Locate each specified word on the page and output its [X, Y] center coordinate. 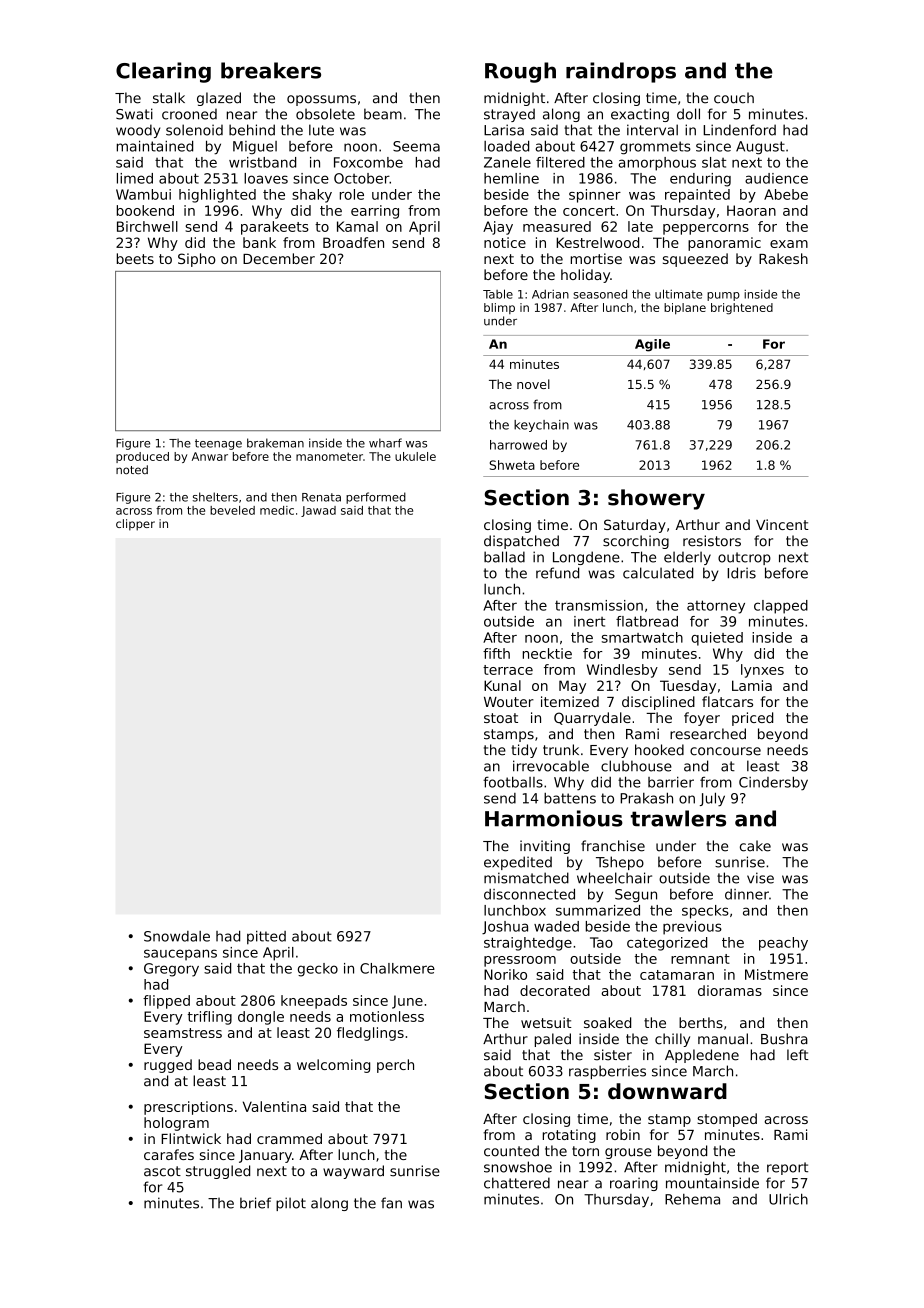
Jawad [318, 511]
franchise [613, 846]
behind [252, 130]
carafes [169, 1154]
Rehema [692, 1199]
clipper [135, 525]
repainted [697, 196]
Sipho [197, 260]
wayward [353, 1172]
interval [652, 130]
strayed [509, 115]
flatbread [647, 621]
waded [556, 926]
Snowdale [177, 936]
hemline [511, 178]
